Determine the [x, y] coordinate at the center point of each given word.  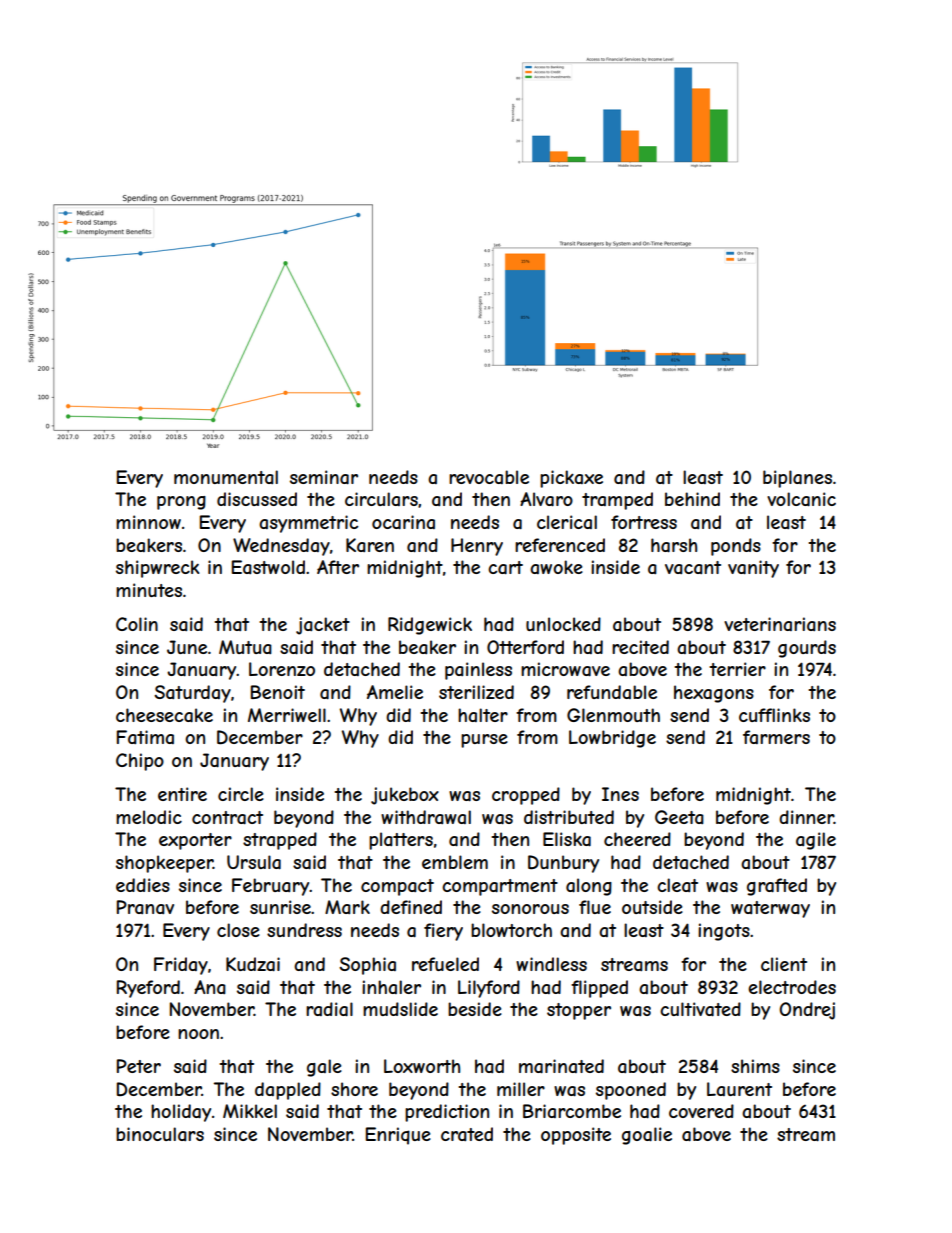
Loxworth [422, 1066]
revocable [489, 477]
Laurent [739, 1089]
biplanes [797, 479]
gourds [807, 649]
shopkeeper [164, 864]
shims [755, 1066]
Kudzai [253, 964]
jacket [323, 626]
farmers [776, 737]
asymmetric [308, 524]
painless [478, 671]
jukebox [405, 796]
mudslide [400, 1009]
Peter [139, 1066]
